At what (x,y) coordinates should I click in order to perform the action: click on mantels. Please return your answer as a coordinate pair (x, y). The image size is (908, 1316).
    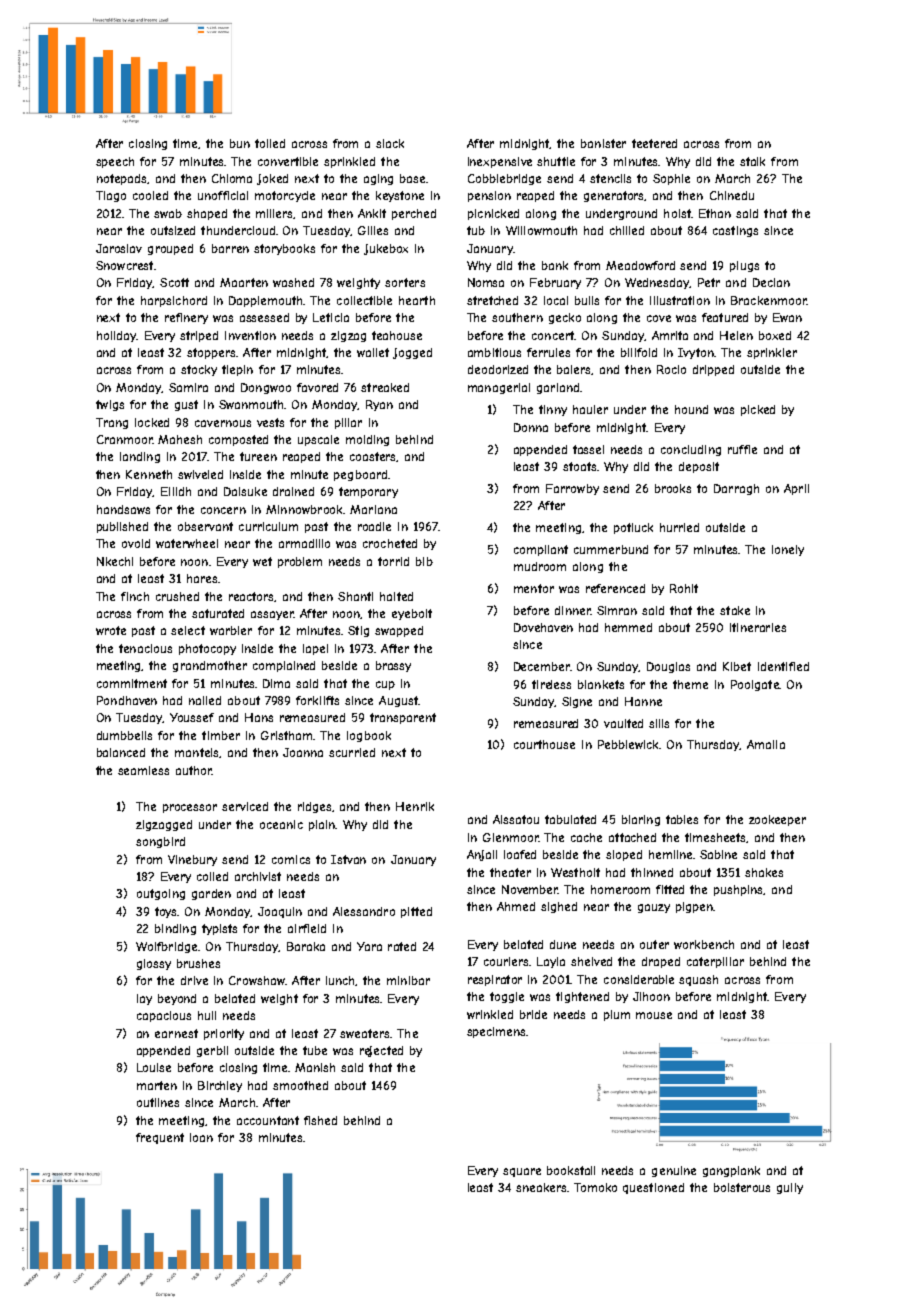
    Looking at the image, I should click on (196, 752).
